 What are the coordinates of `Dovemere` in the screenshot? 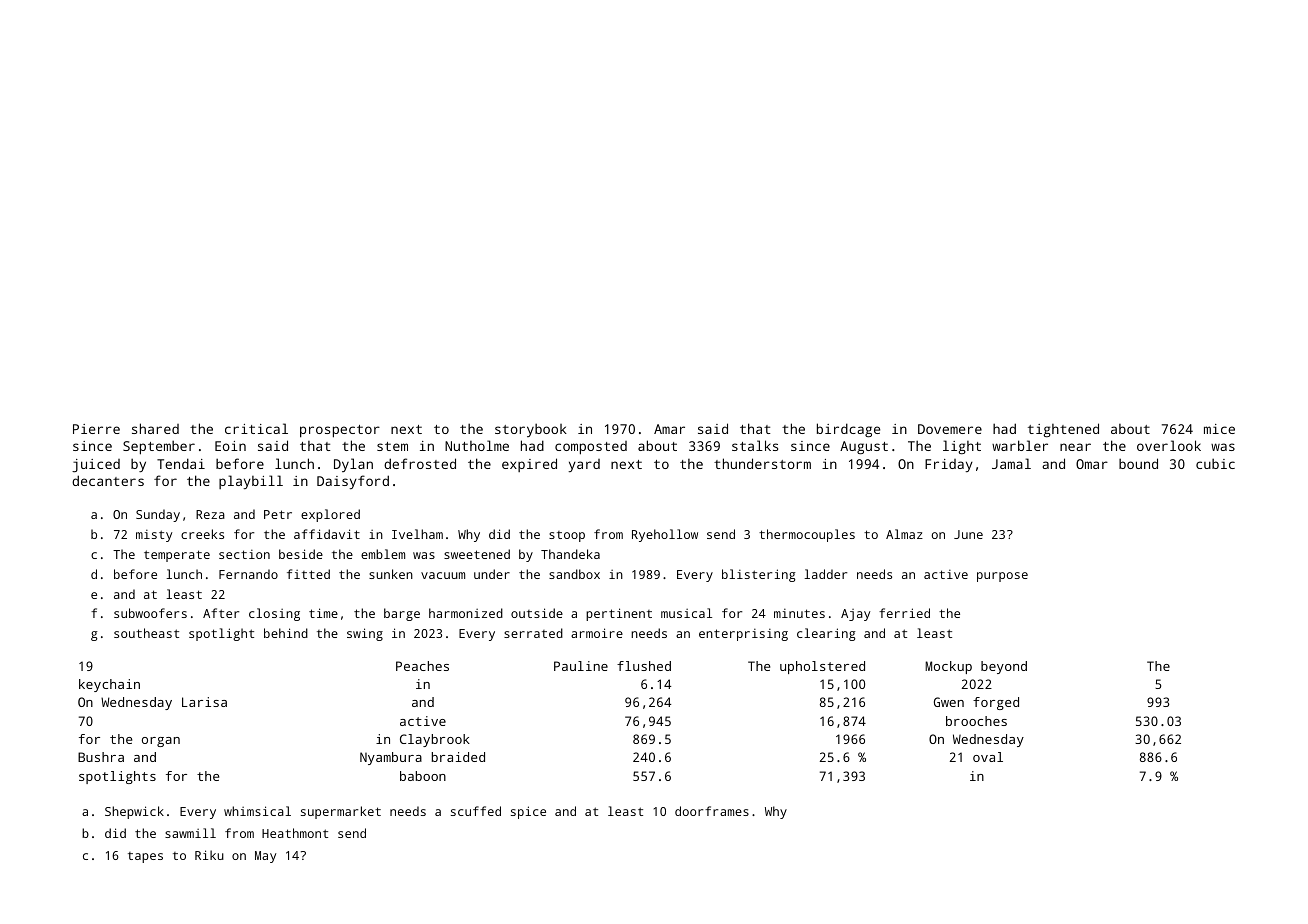 It's located at (950, 429).
